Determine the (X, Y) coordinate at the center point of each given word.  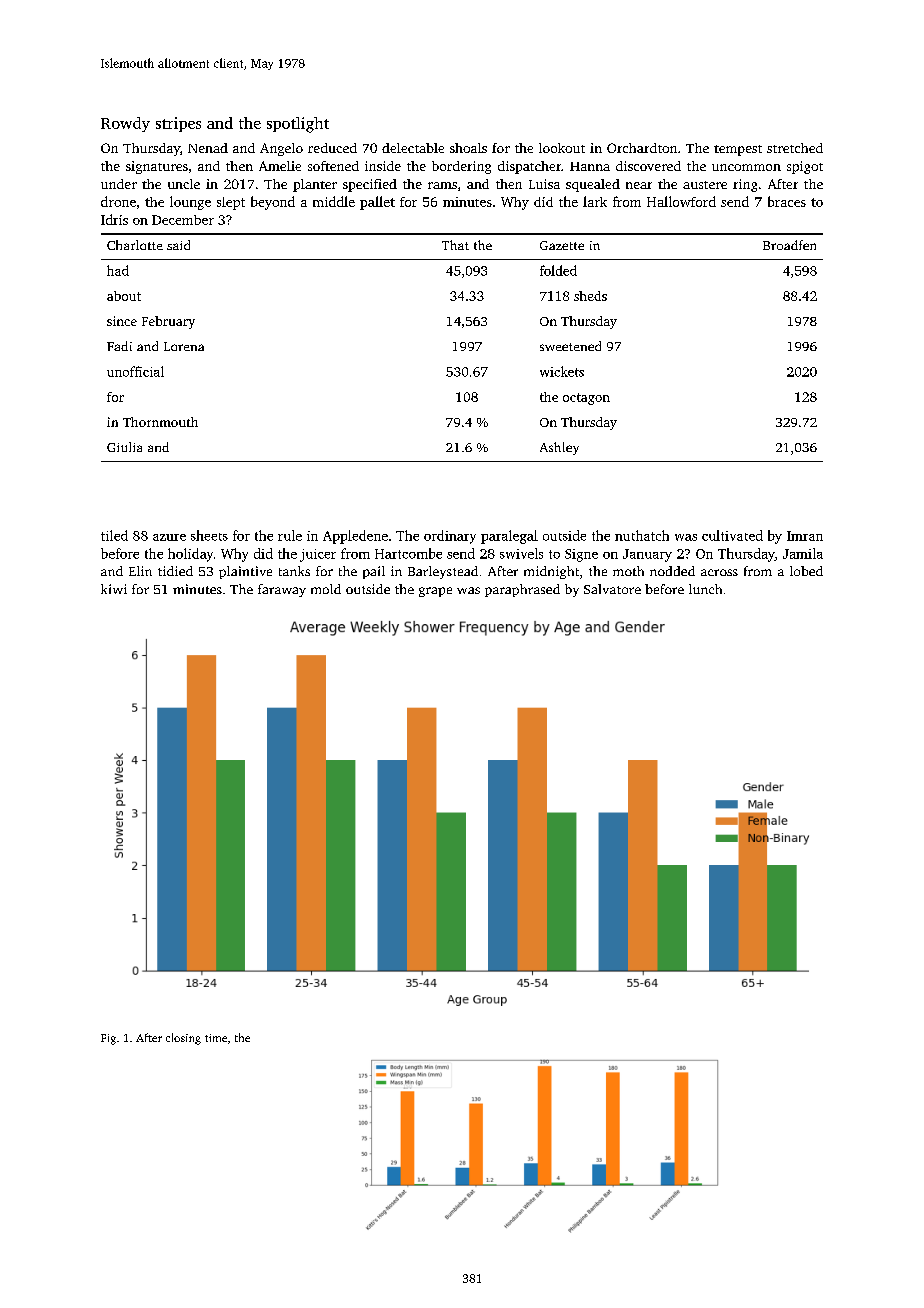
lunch (705, 589)
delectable (413, 148)
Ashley (559, 448)
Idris (114, 219)
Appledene (355, 537)
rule (290, 535)
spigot (805, 167)
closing (183, 1039)
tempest (738, 150)
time (216, 1038)
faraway (282, 590)
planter (315, 185)
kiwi (114, 589)
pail (374, 572)
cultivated (732, 535)
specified (370, 185)
